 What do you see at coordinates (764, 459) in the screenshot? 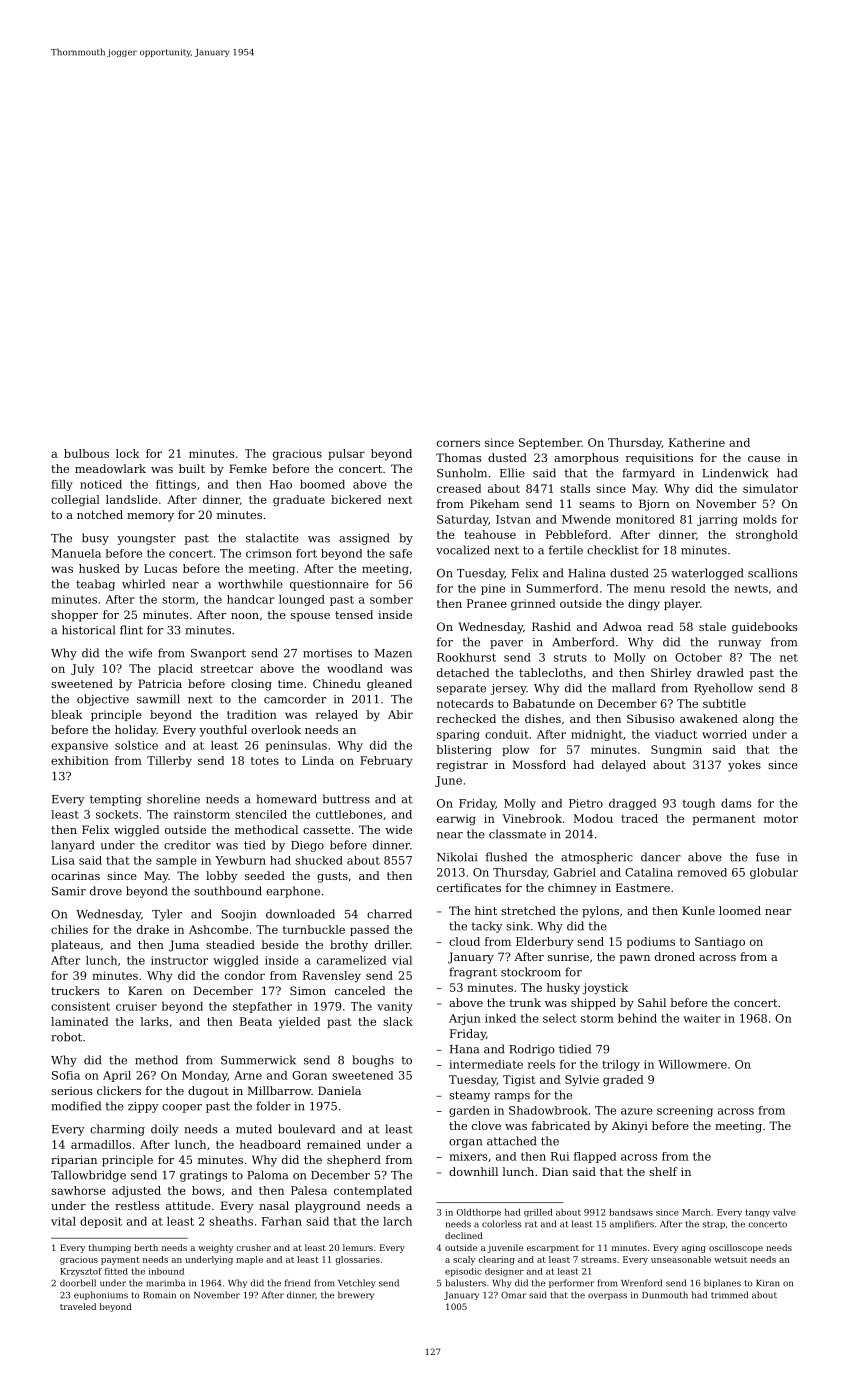
I see `cause` at bounding box center [764, 459].
